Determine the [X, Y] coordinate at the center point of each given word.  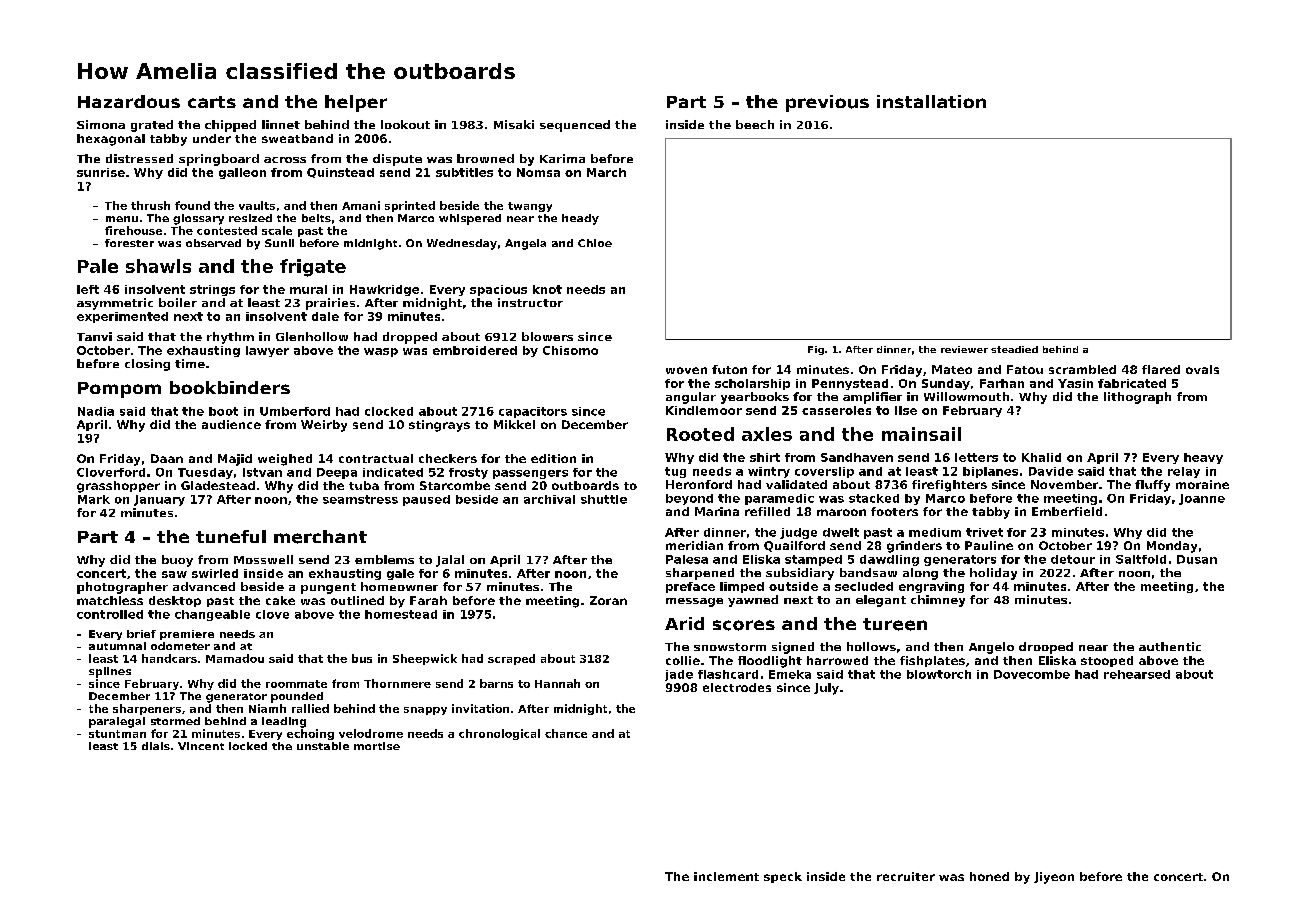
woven [686, 370]
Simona [101, 124]
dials [156, 746]
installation [931, 101]
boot [223, 411]
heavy [1203, 458]
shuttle [604, 499]
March [606, 172]
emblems [384, 559]
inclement [726, 876]
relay [1184, 472]
